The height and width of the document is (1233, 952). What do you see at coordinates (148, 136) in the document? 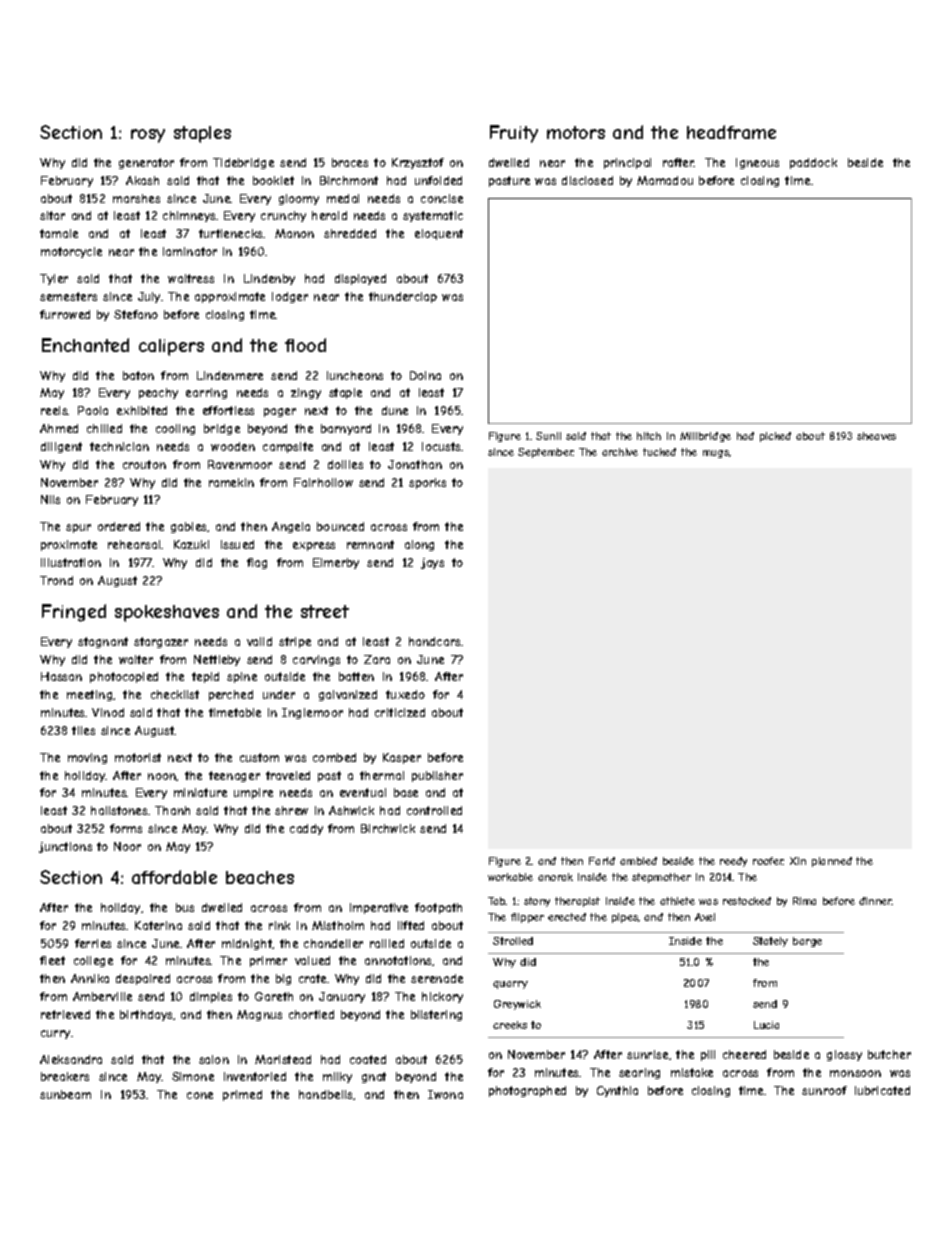
I see `rosy` at bounding box center [148, 136].
